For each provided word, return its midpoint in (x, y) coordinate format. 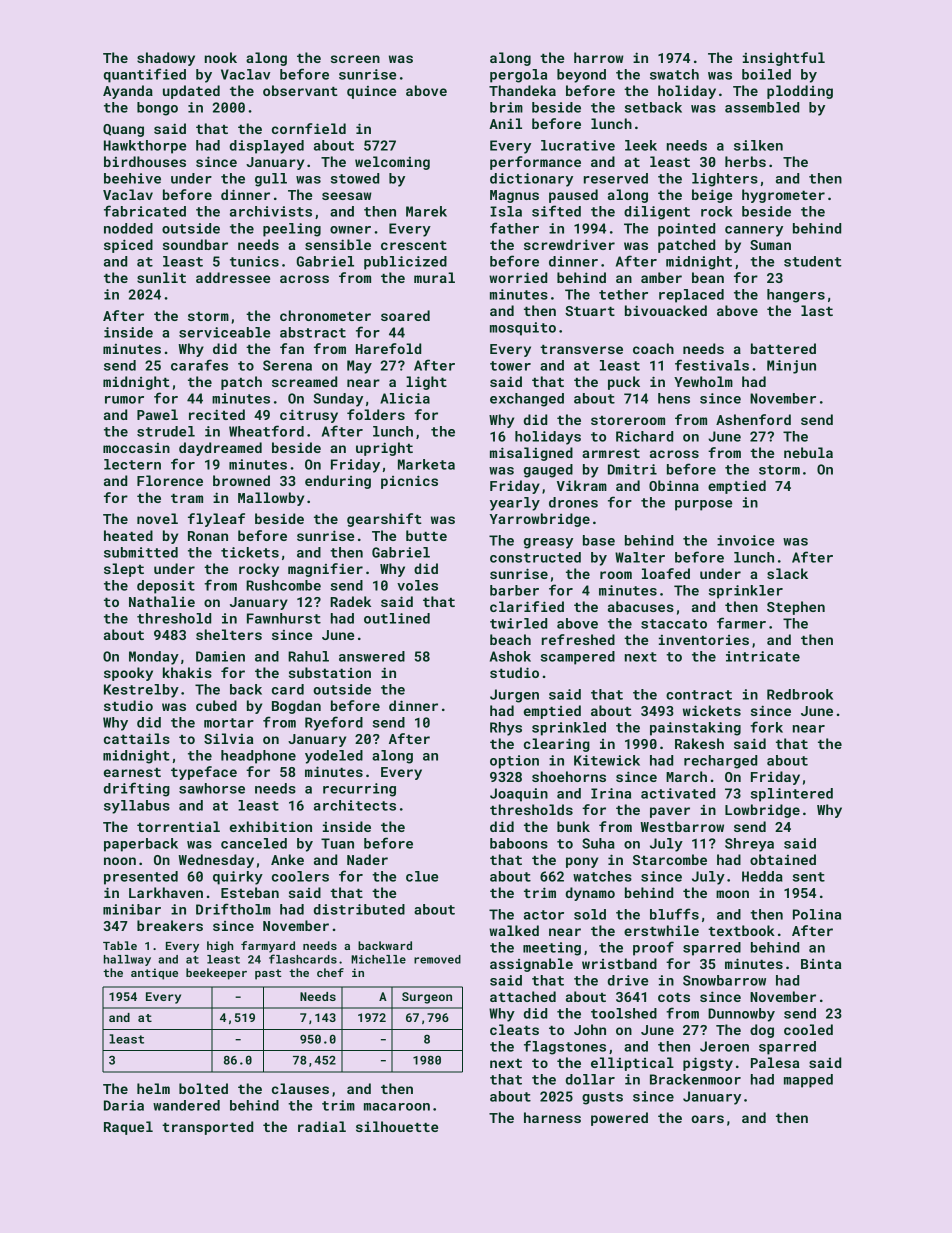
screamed (304, 381)
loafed (666, 573)
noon (120, 861)
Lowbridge (762, 811)
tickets (250, 552)
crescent (414, 245)
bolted (203, 1088)
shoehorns (569, 776)
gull (271, 180)
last (817, 310)
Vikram (582, 485)
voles (417, 585)
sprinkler (746, 592)
